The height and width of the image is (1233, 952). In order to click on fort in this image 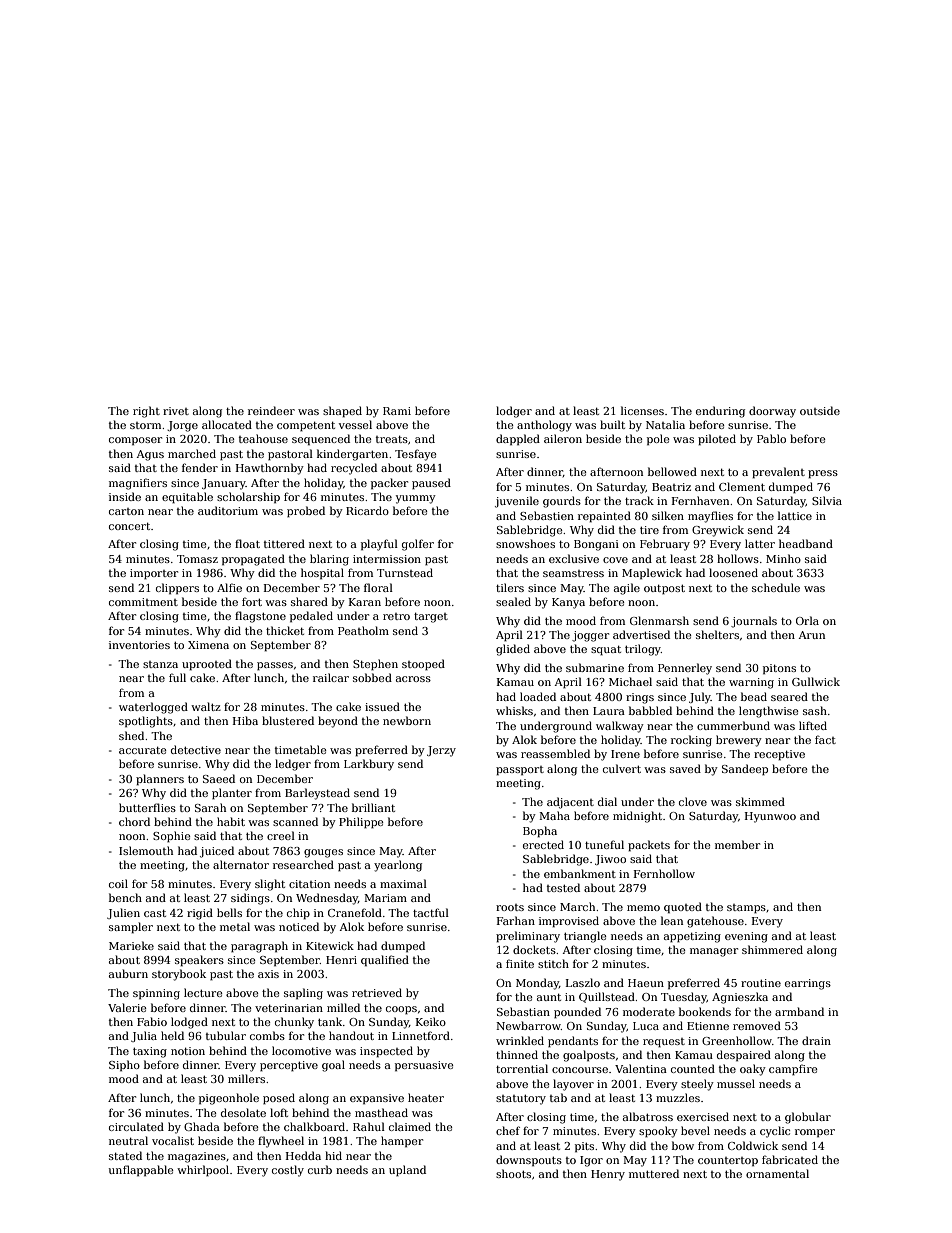, I will do `click(252, 601)`.
